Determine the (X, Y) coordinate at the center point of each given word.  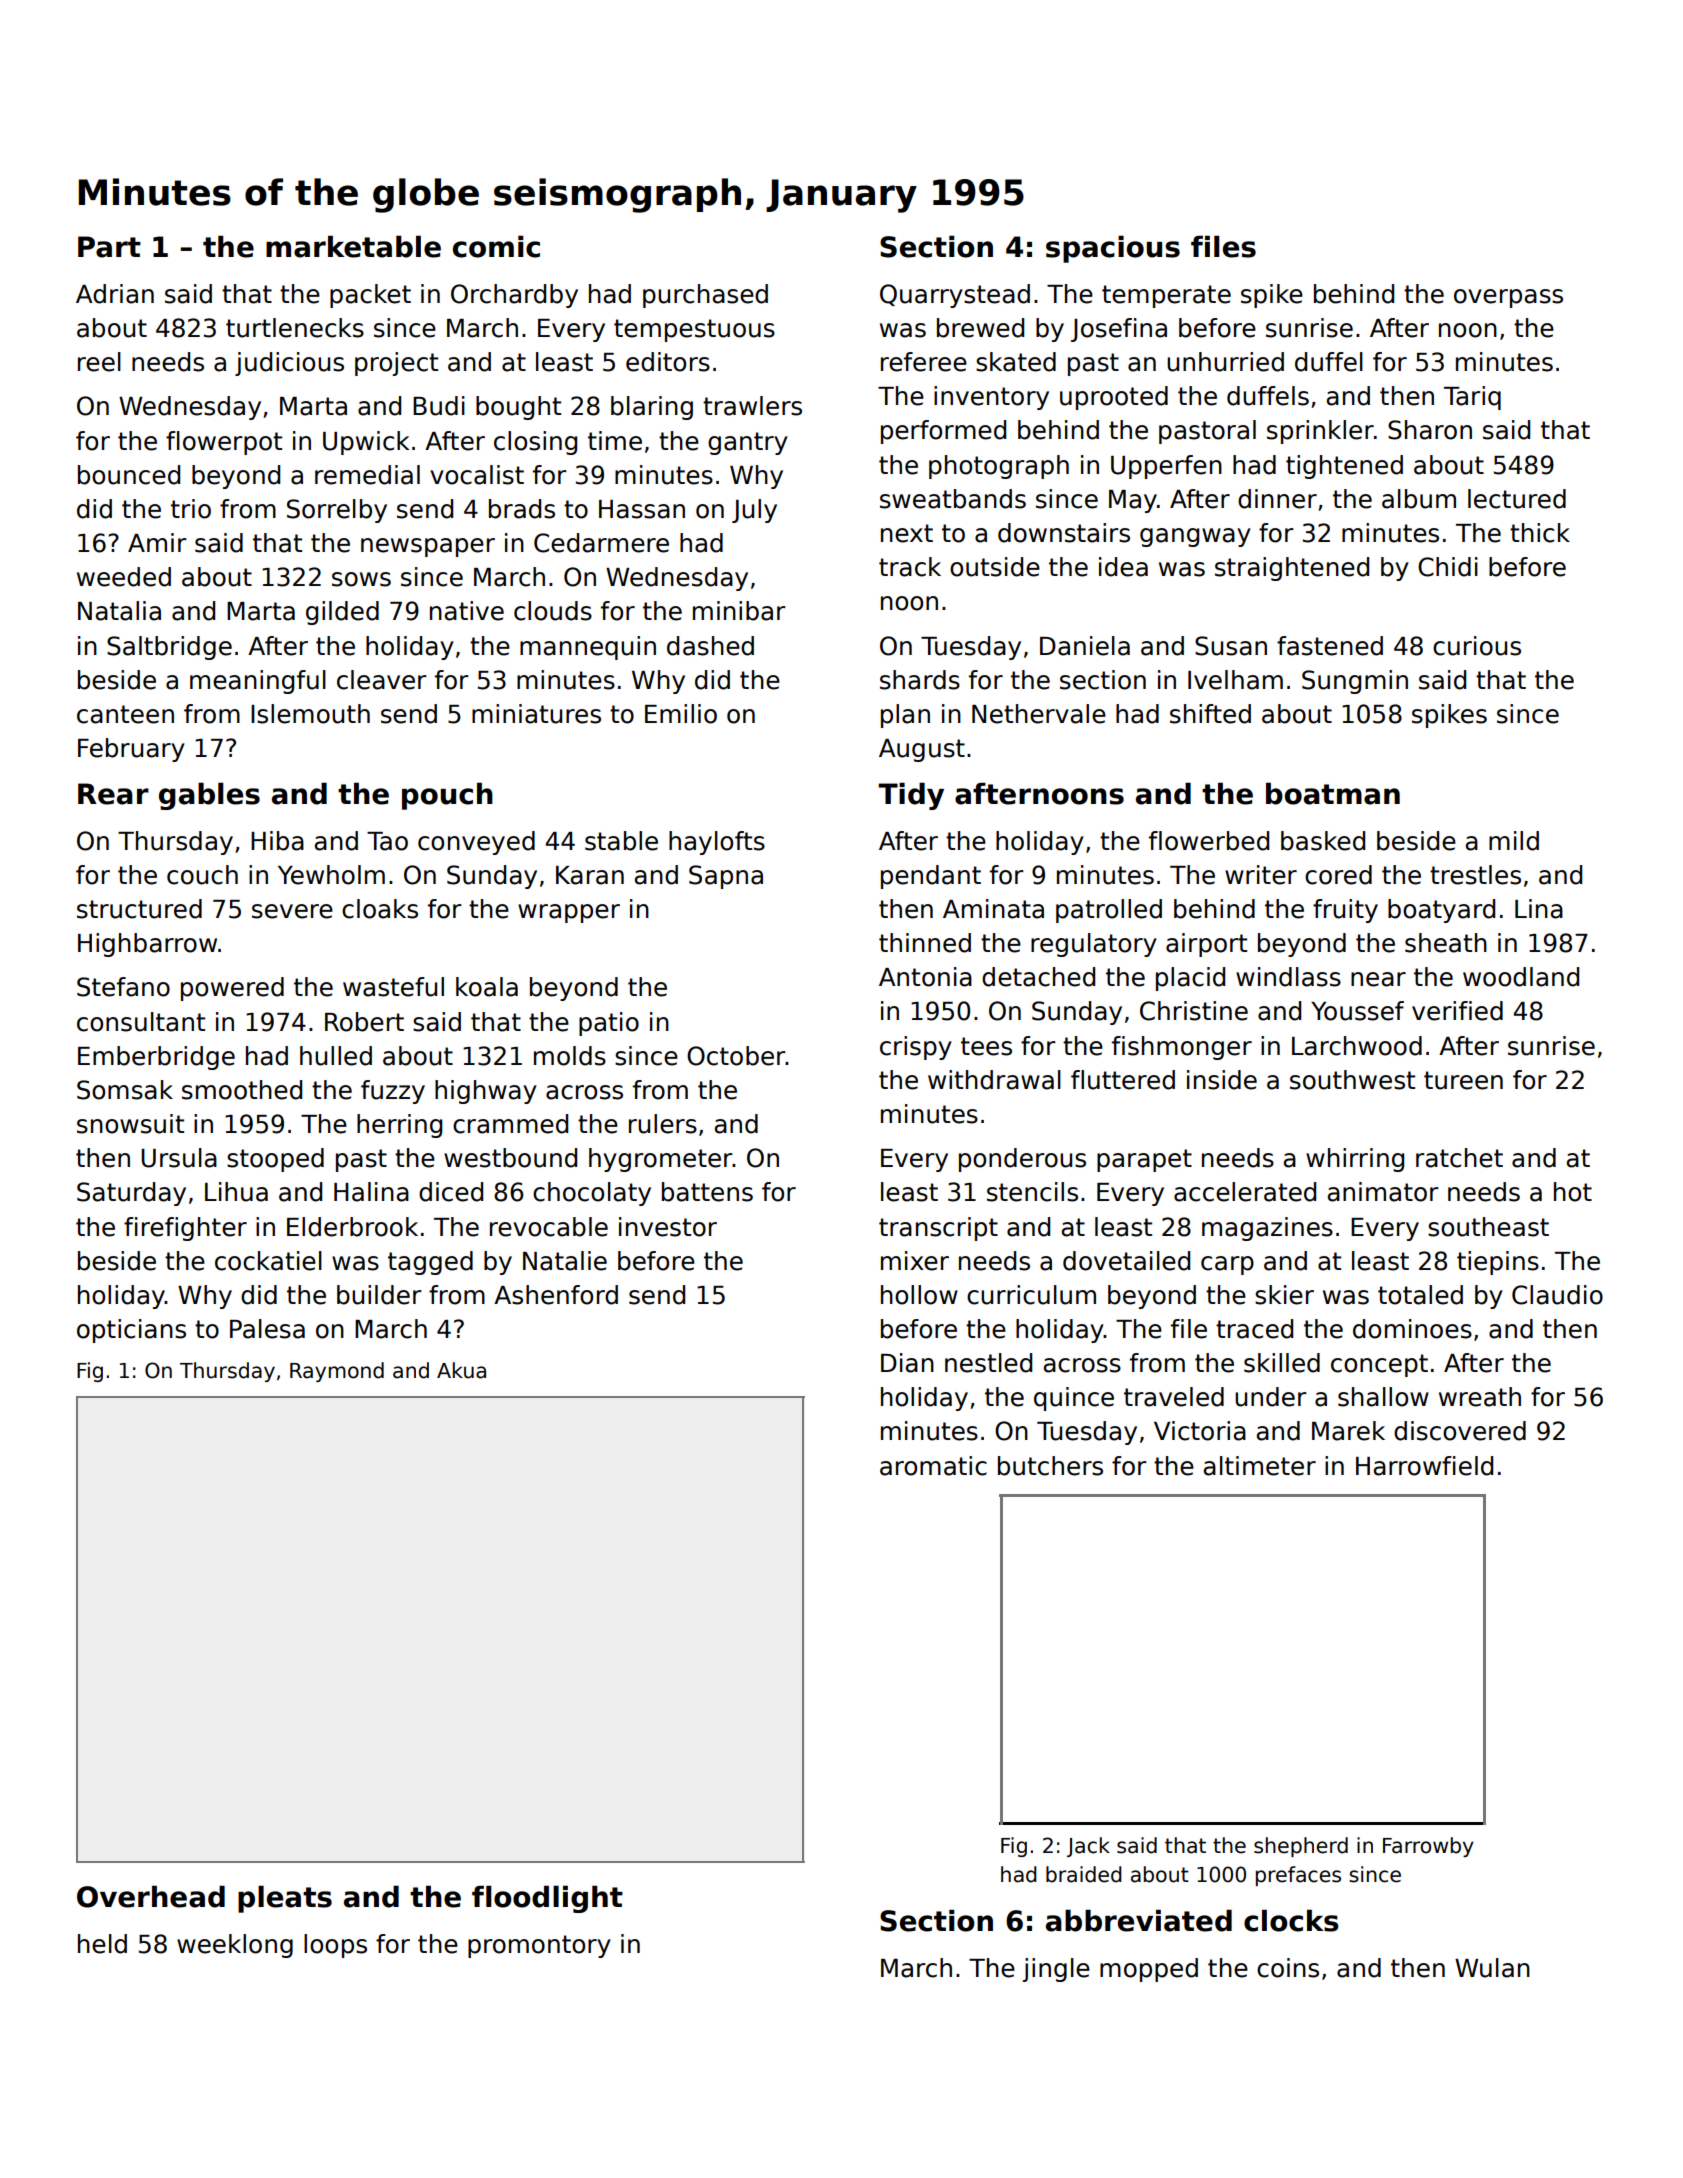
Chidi (1448, 567)
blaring (652, 408)
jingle (1056, 1970)
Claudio (1557, 1295)
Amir (157, 542)
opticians (131, 1331)
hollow (919, 1295)
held (102, 1944)
